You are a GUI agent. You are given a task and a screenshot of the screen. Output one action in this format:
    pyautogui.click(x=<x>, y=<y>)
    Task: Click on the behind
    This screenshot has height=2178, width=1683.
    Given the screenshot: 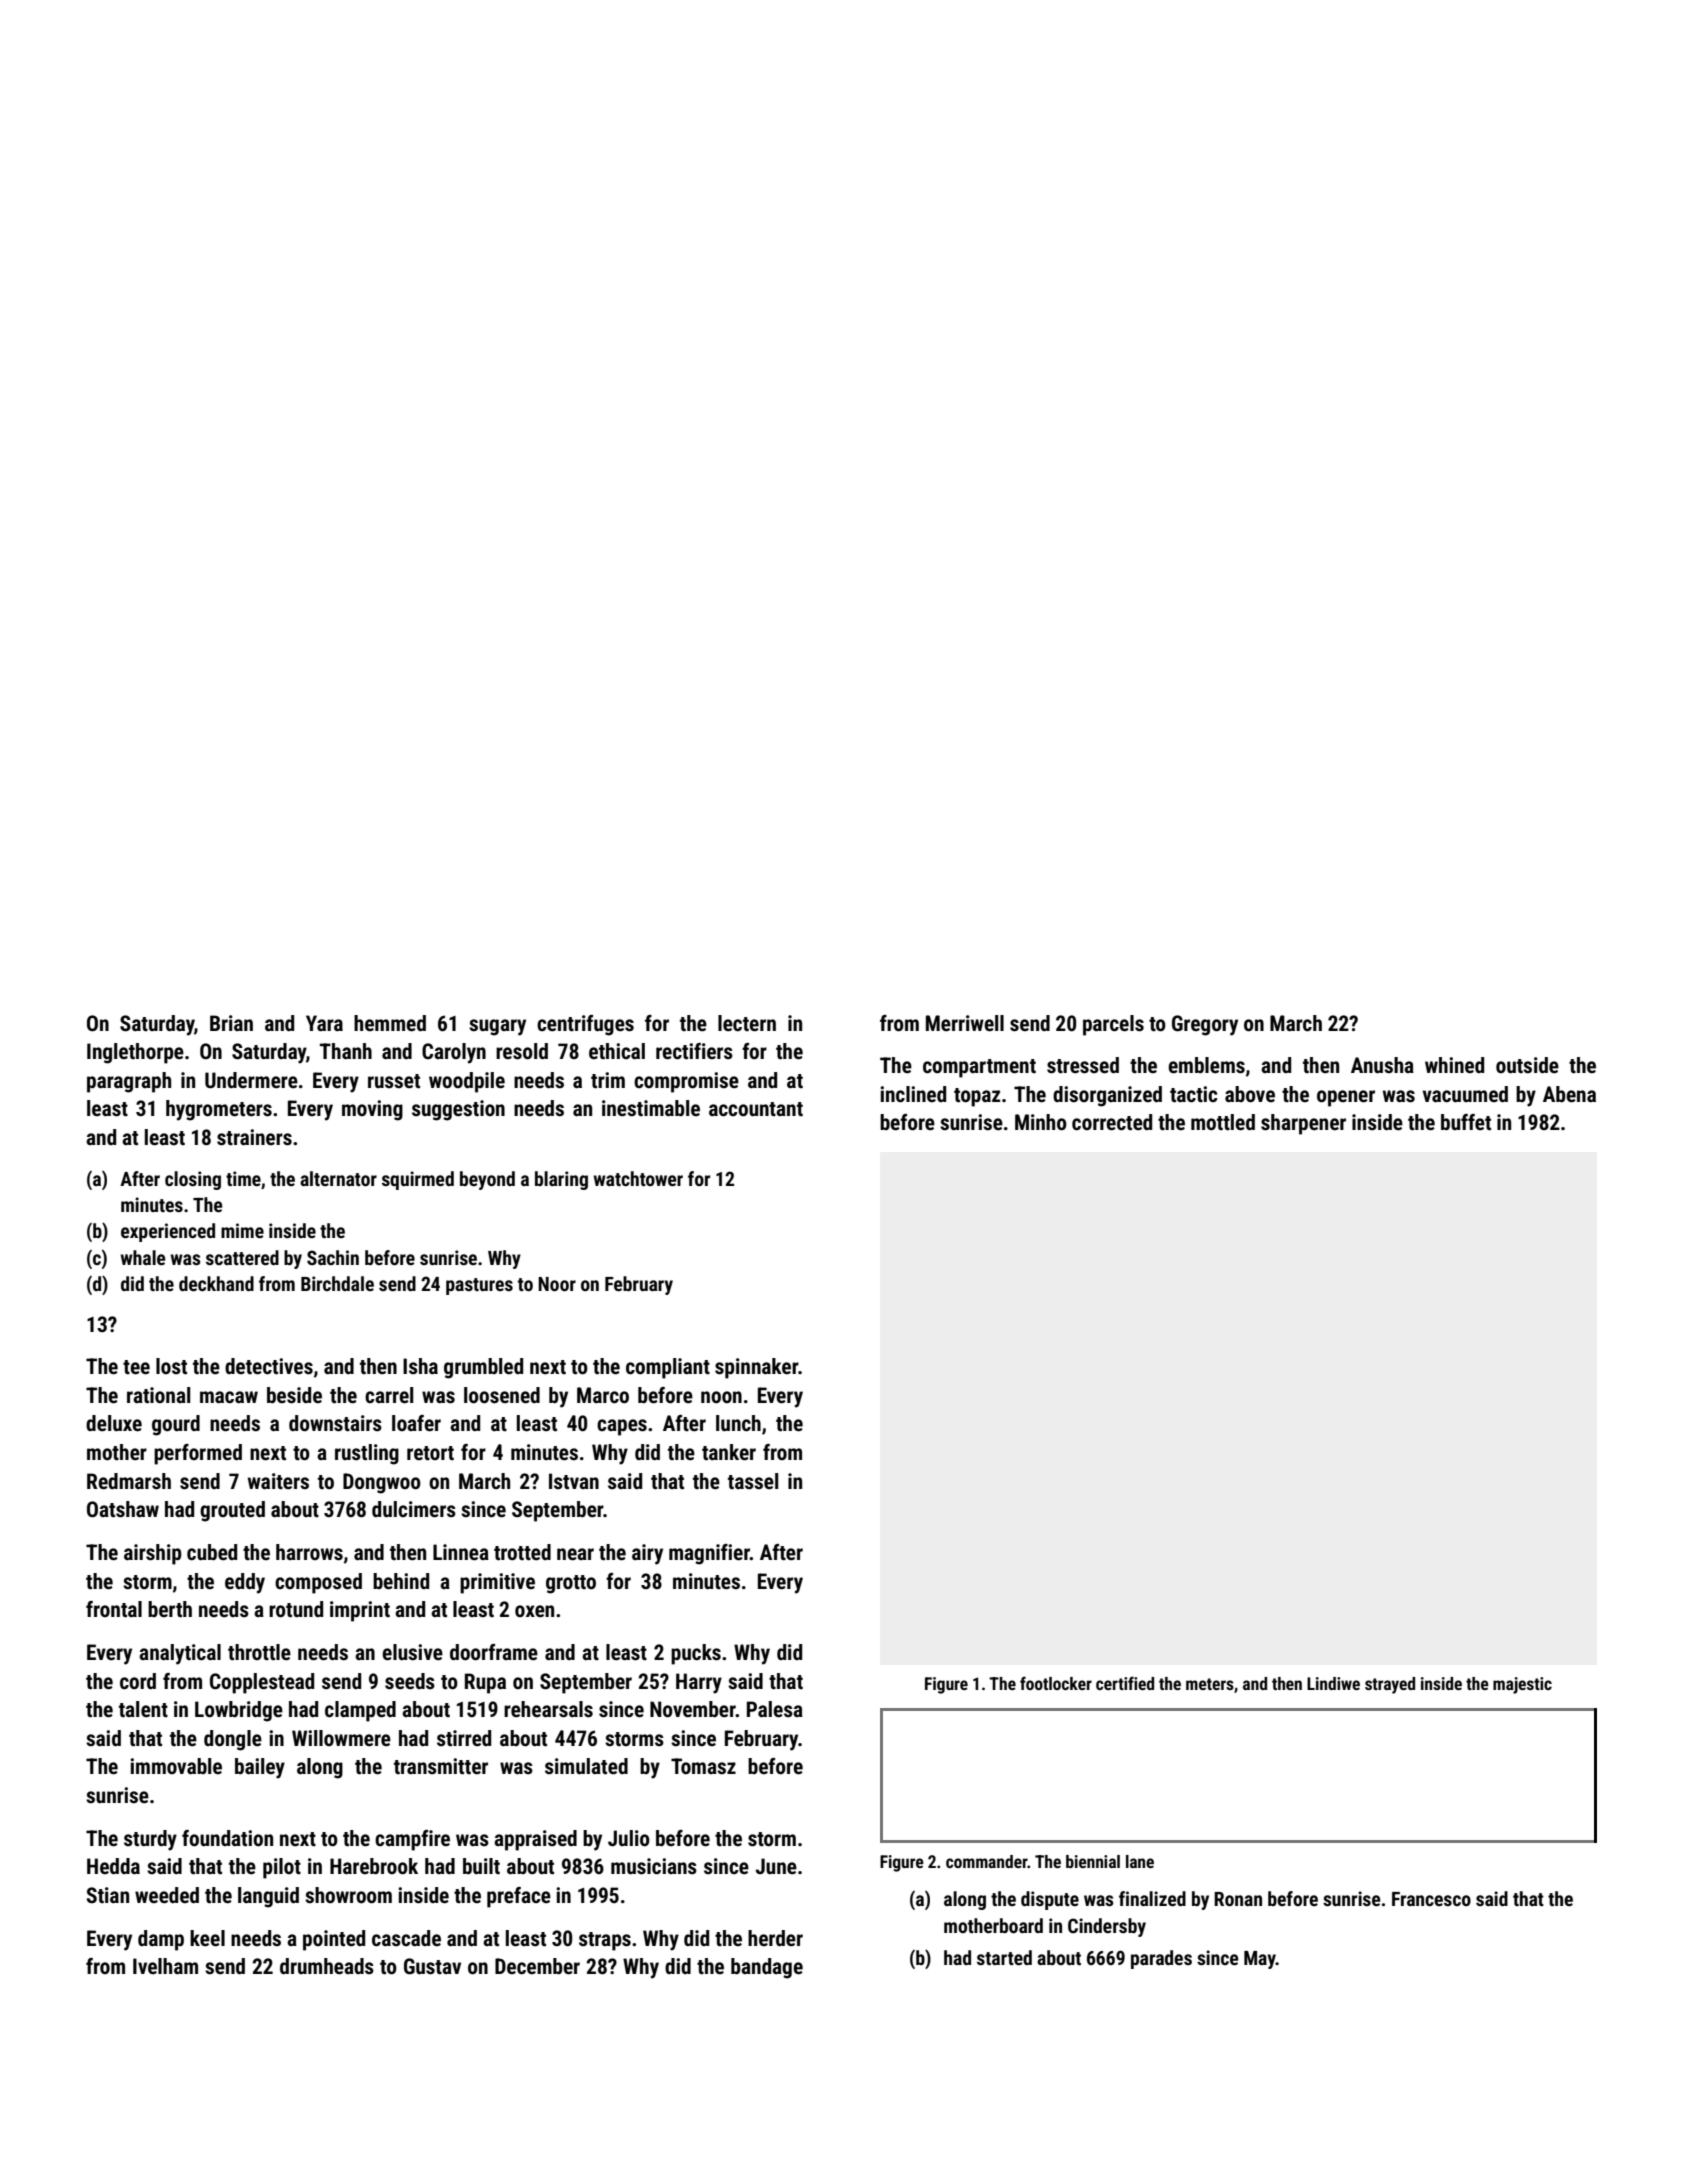 What is the action you would take?
    pyautogui.click(x=401, y=1581)
